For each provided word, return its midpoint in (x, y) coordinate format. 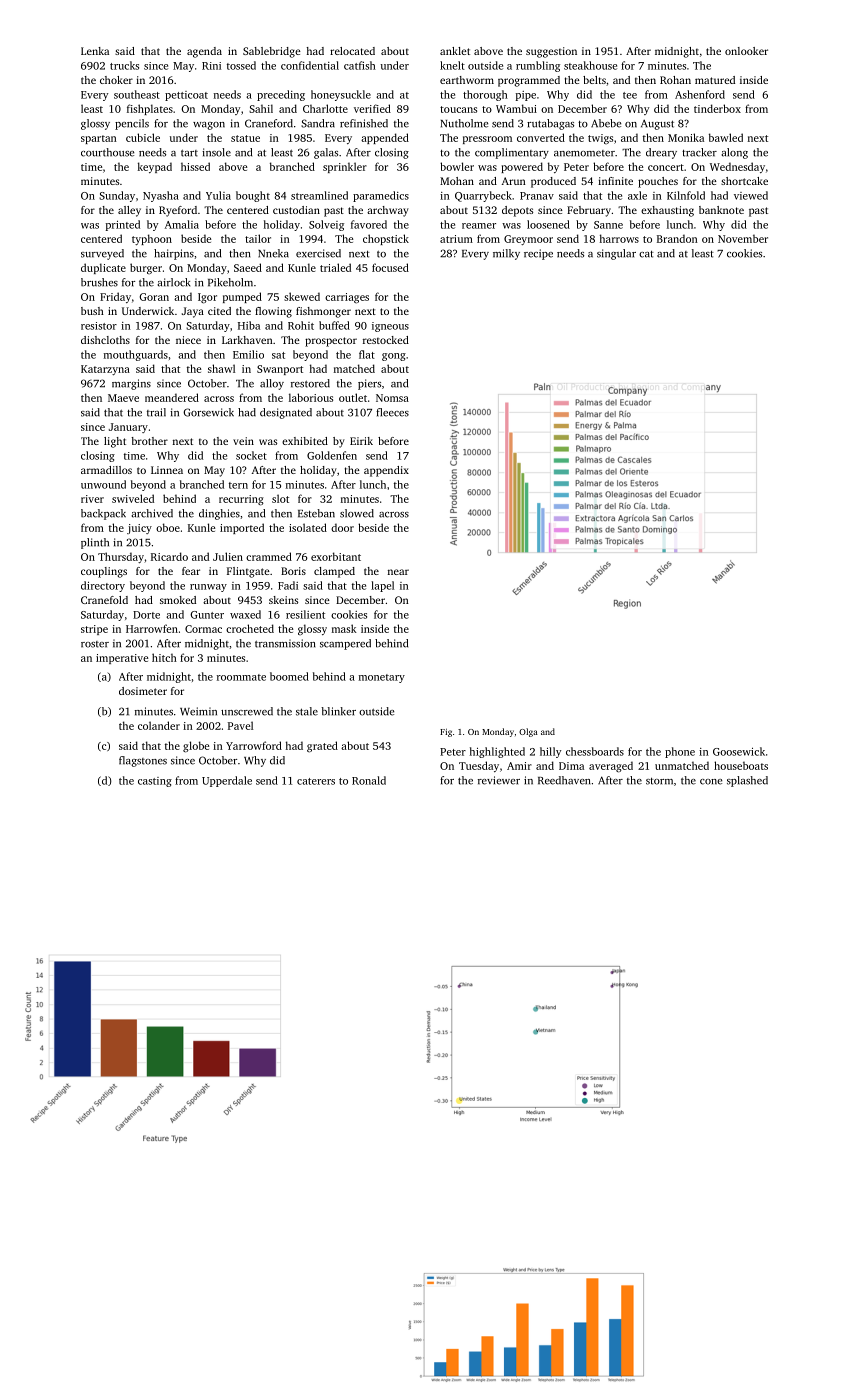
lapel (382, 586)
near (398, 572)
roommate (241, 677)
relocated (352, 51)
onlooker (746, 51)
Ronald (369, 780)
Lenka (95, 51)
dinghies (219, 514)
